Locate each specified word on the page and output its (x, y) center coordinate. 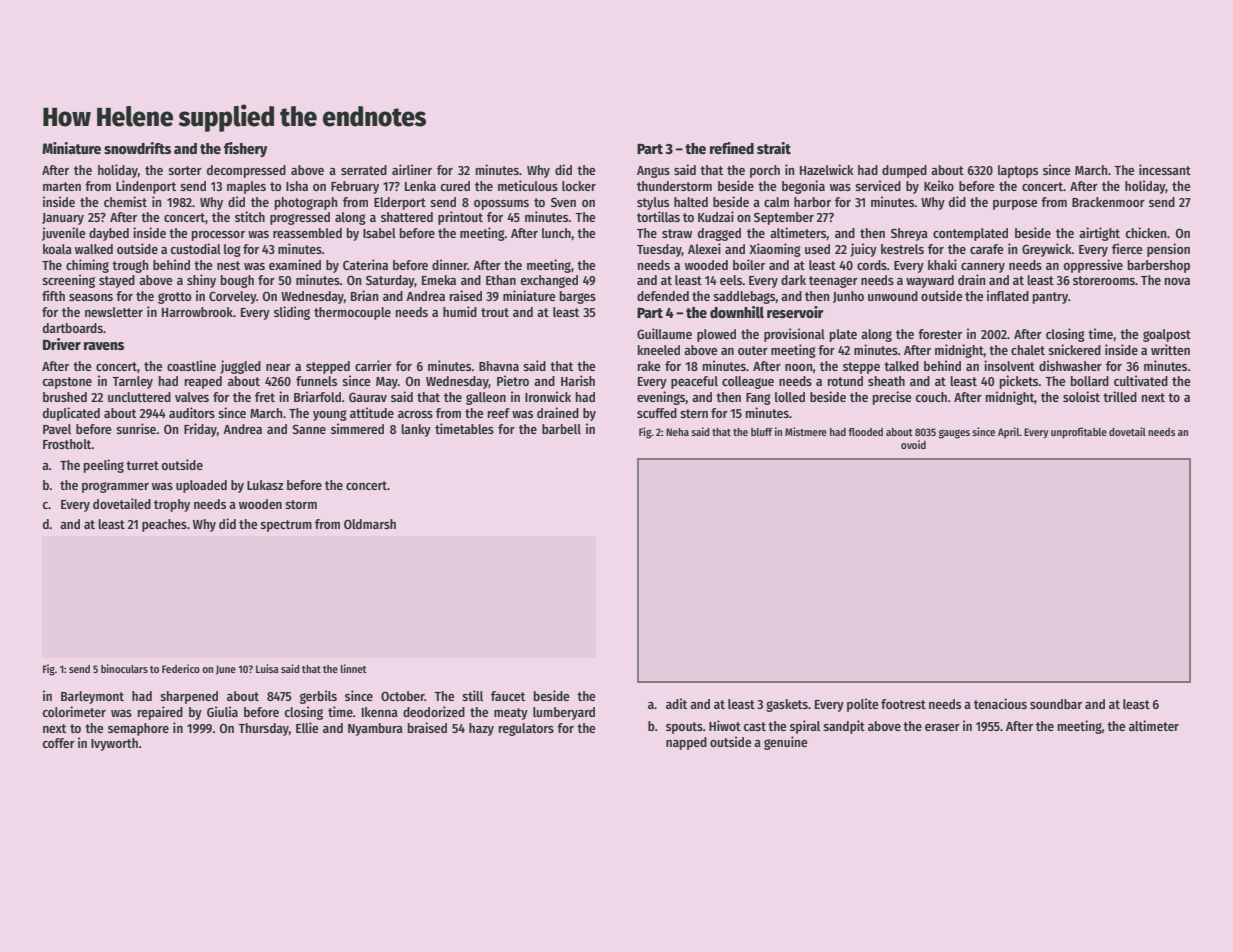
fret (265, 397)
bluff (762, 432)
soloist (1081, 396)
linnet (354, 668)
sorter (185, 170)
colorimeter (74, 711)
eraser (942, 727)
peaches (164, 525)
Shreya (909, 234)
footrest (903, 704)
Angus (653, 172)
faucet (508, 696)
